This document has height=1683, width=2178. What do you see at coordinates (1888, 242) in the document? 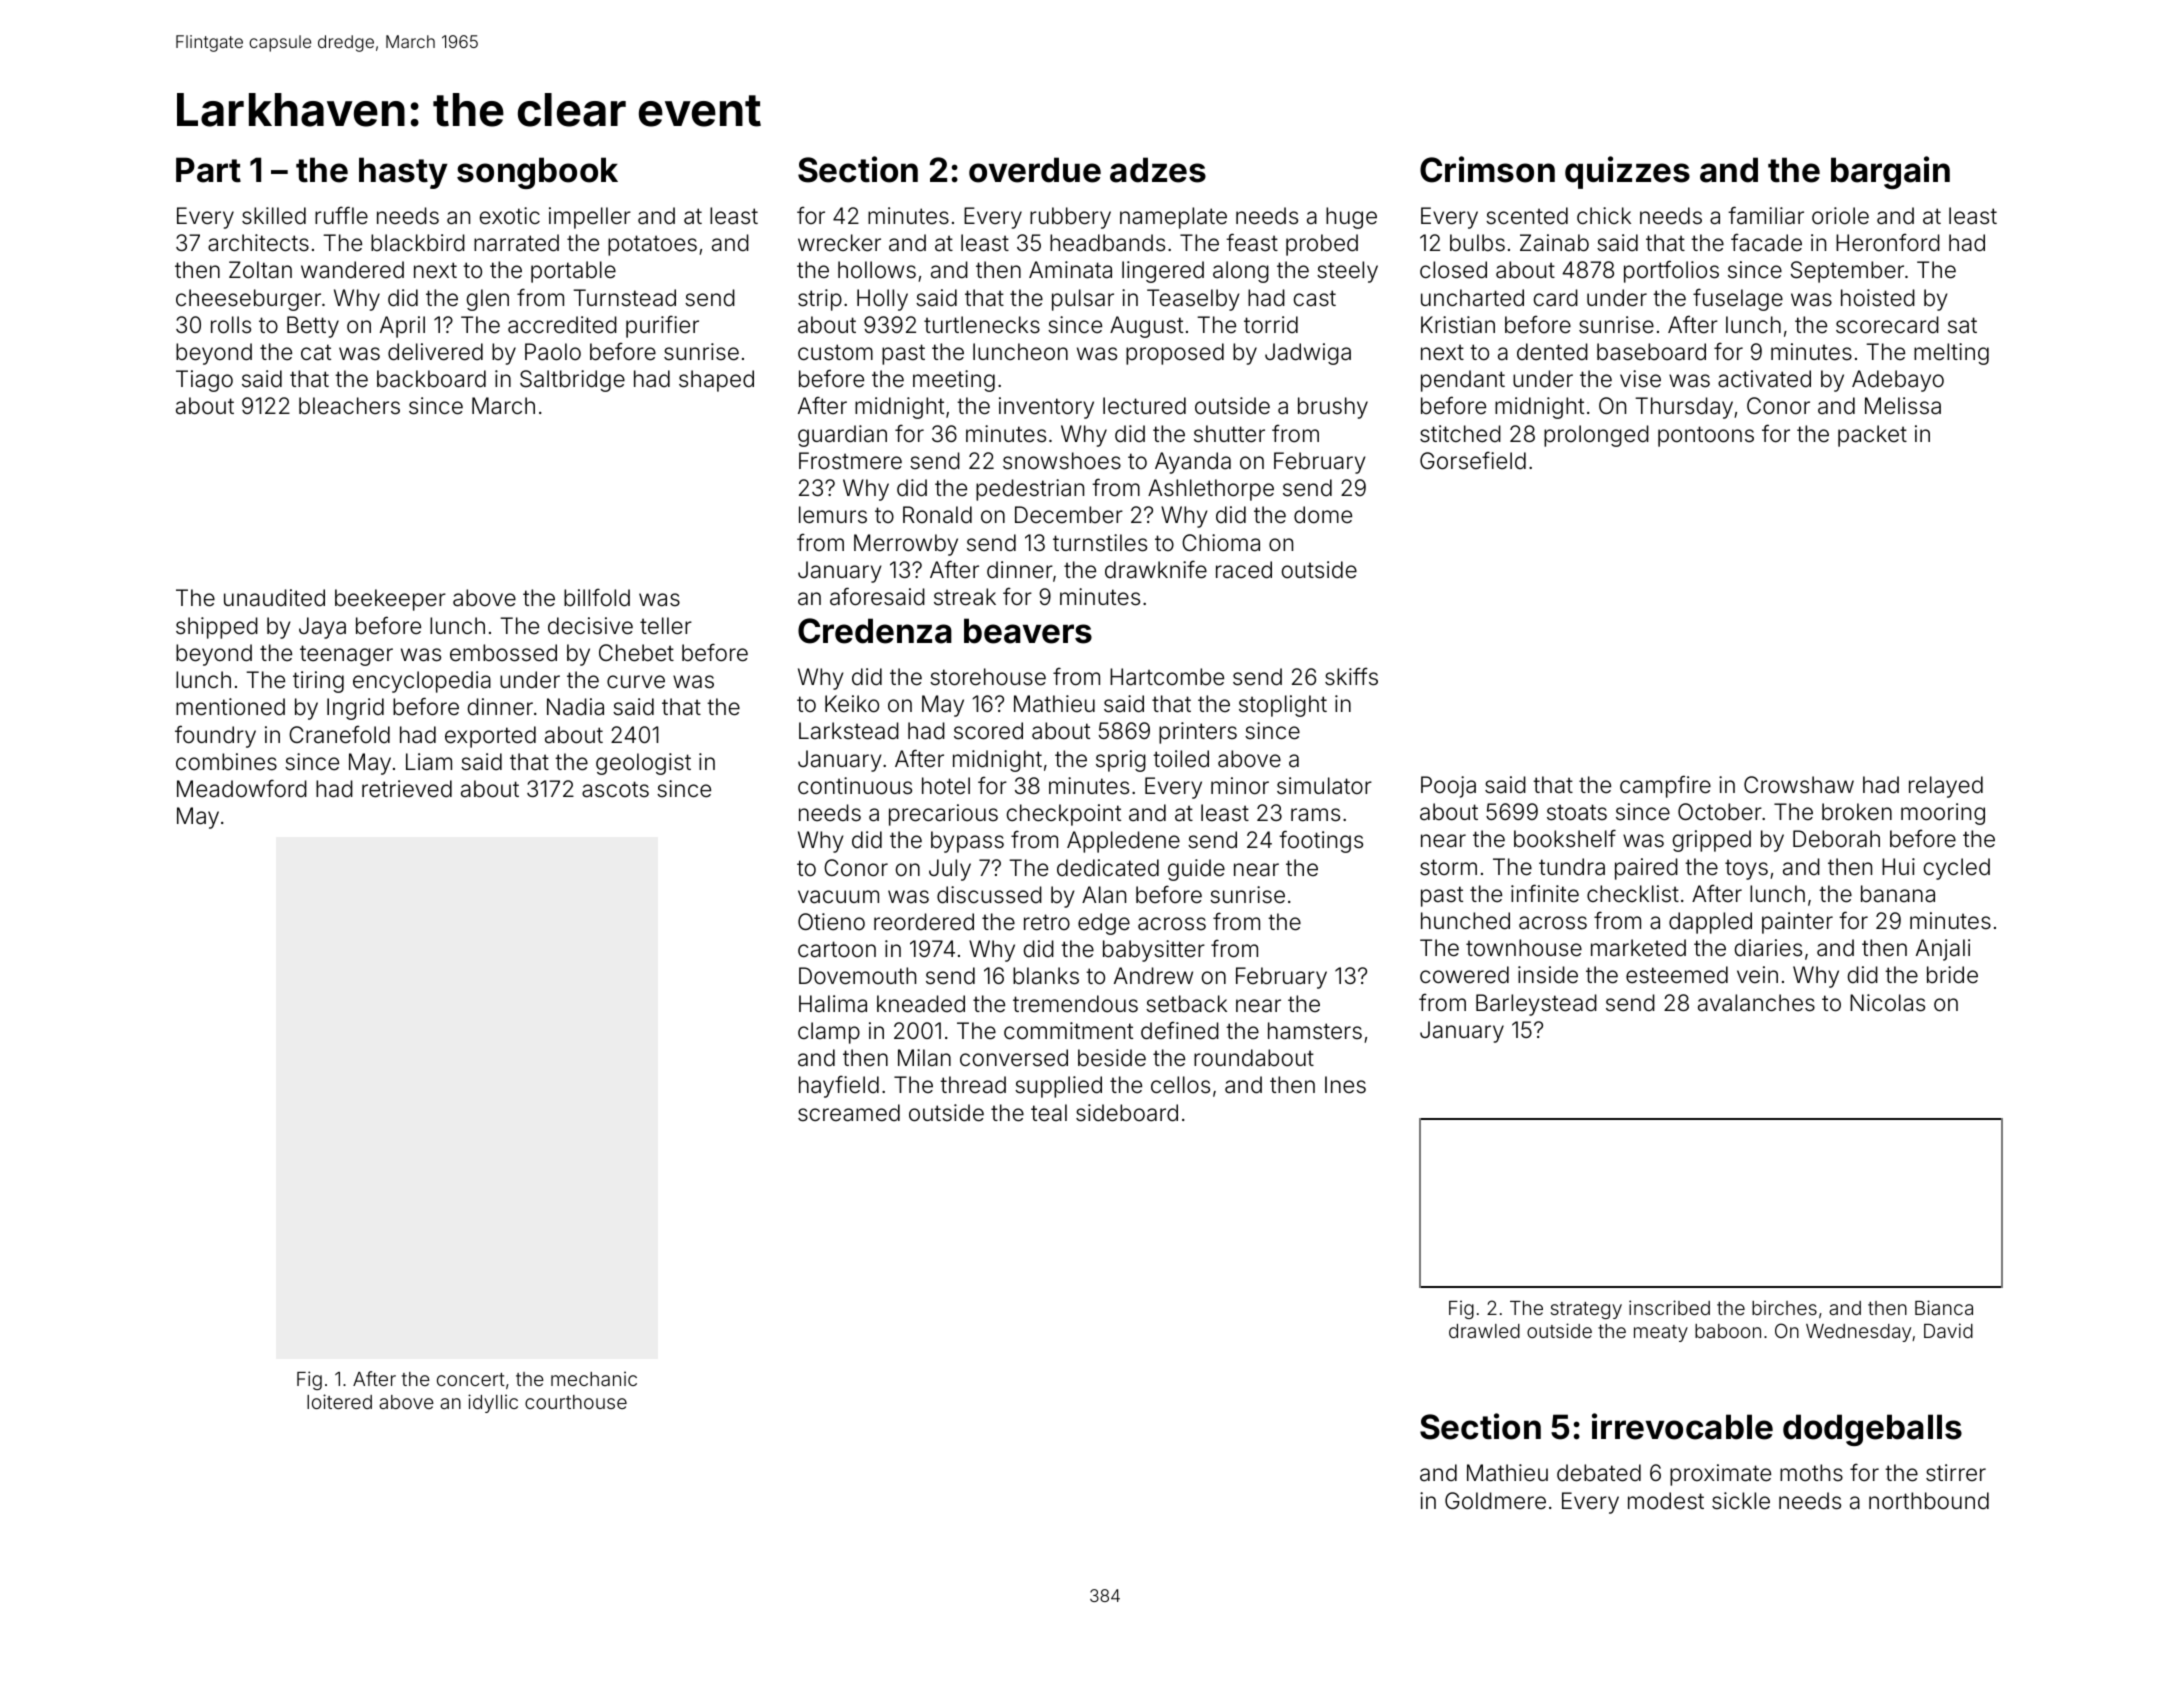
I see `Heronford` at bounding box center [1888, 242].
